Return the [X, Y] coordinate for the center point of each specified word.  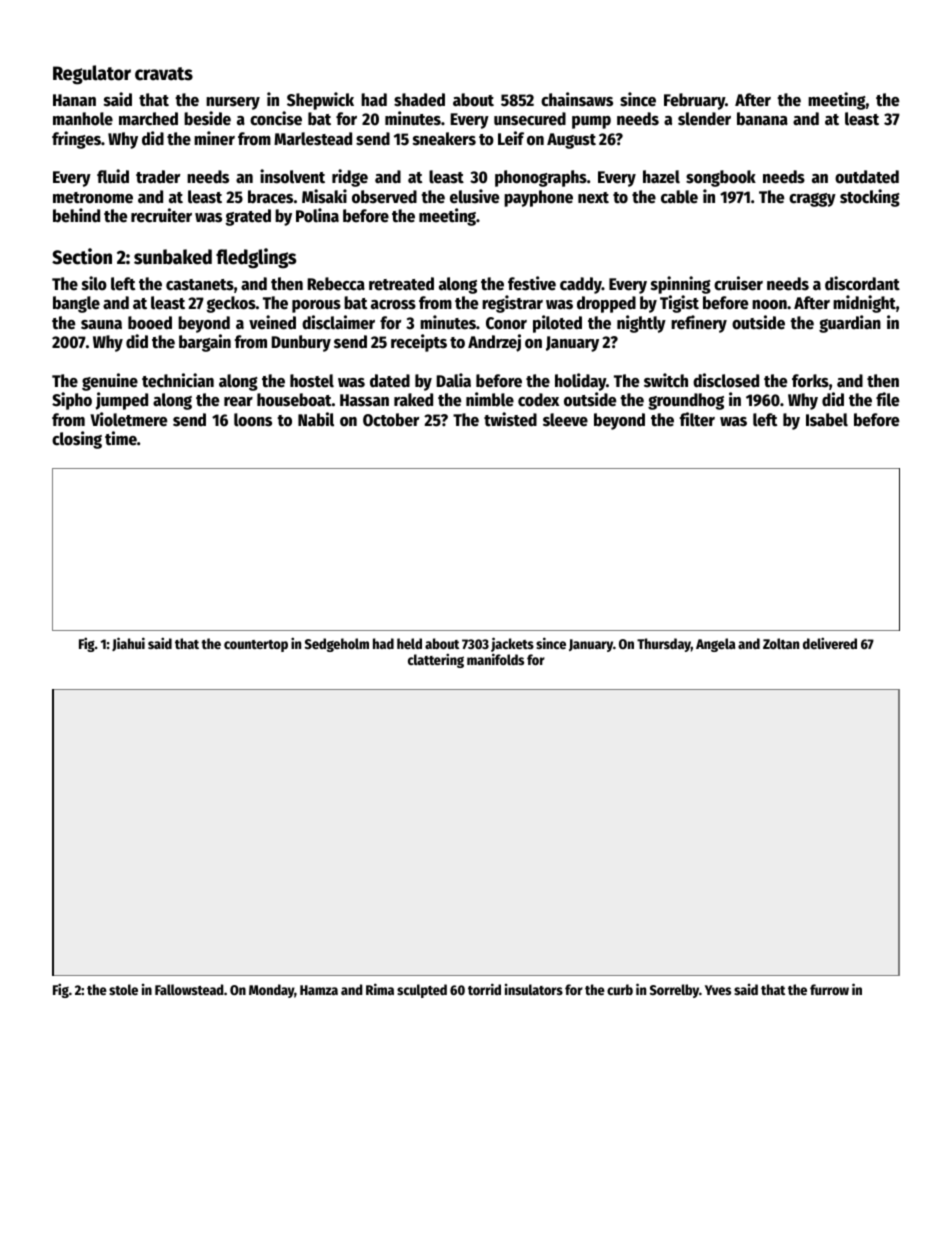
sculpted [422, 991]
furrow [829, 989]
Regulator [92, 75]
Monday [271, 991]
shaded [419, 100]
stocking [870, 198]
